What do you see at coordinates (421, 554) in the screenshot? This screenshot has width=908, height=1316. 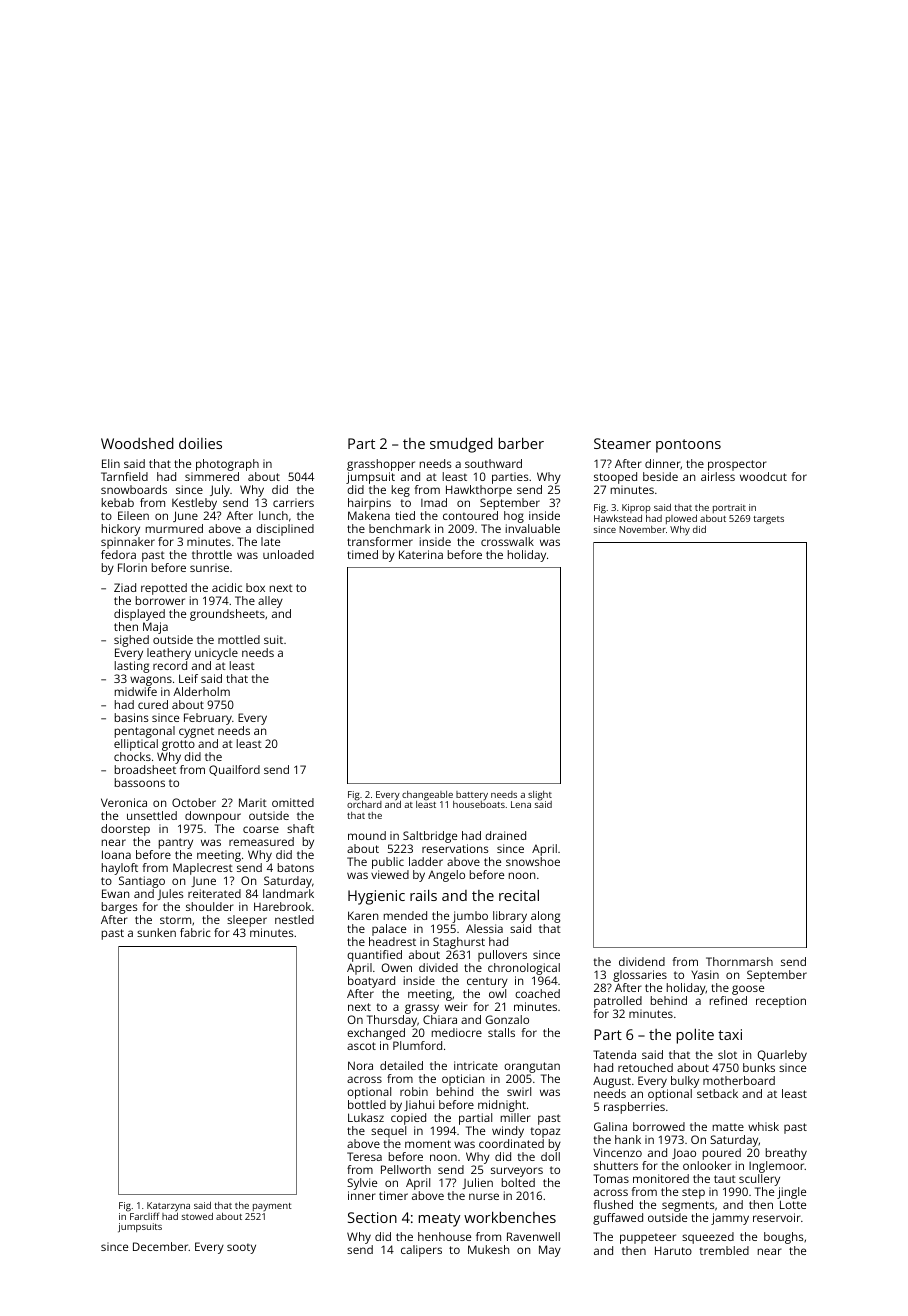 I see `Katerina` at bounding box center [421, 554].
